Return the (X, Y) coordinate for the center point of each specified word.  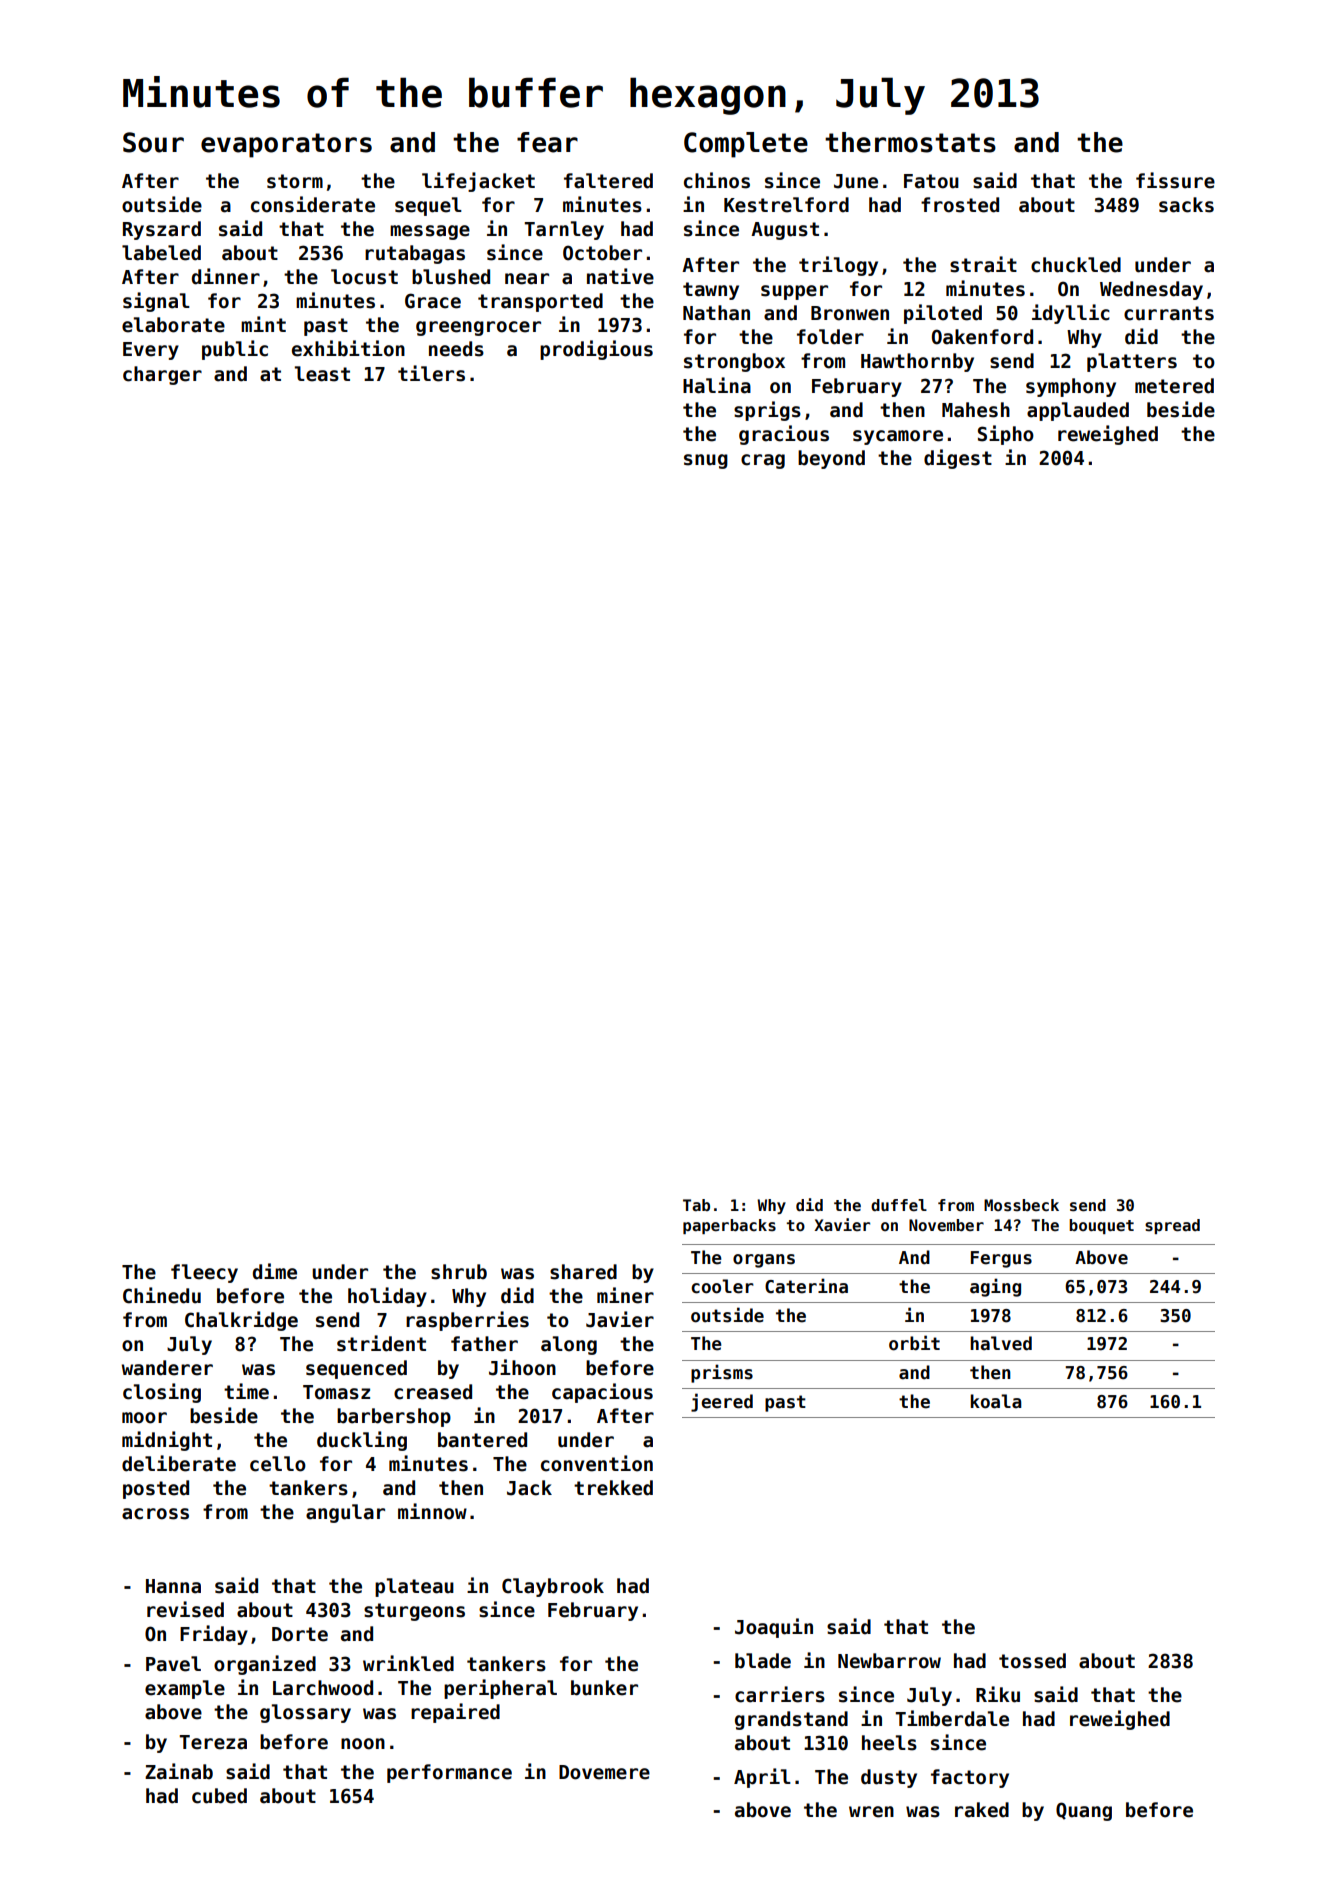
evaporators (286, 145)
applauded (1078, 411)
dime (275, 1271)
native (620, 276)
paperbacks (729, 1226)
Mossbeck (1021, 1205)
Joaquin (774, 1628)
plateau (414, 1587)
